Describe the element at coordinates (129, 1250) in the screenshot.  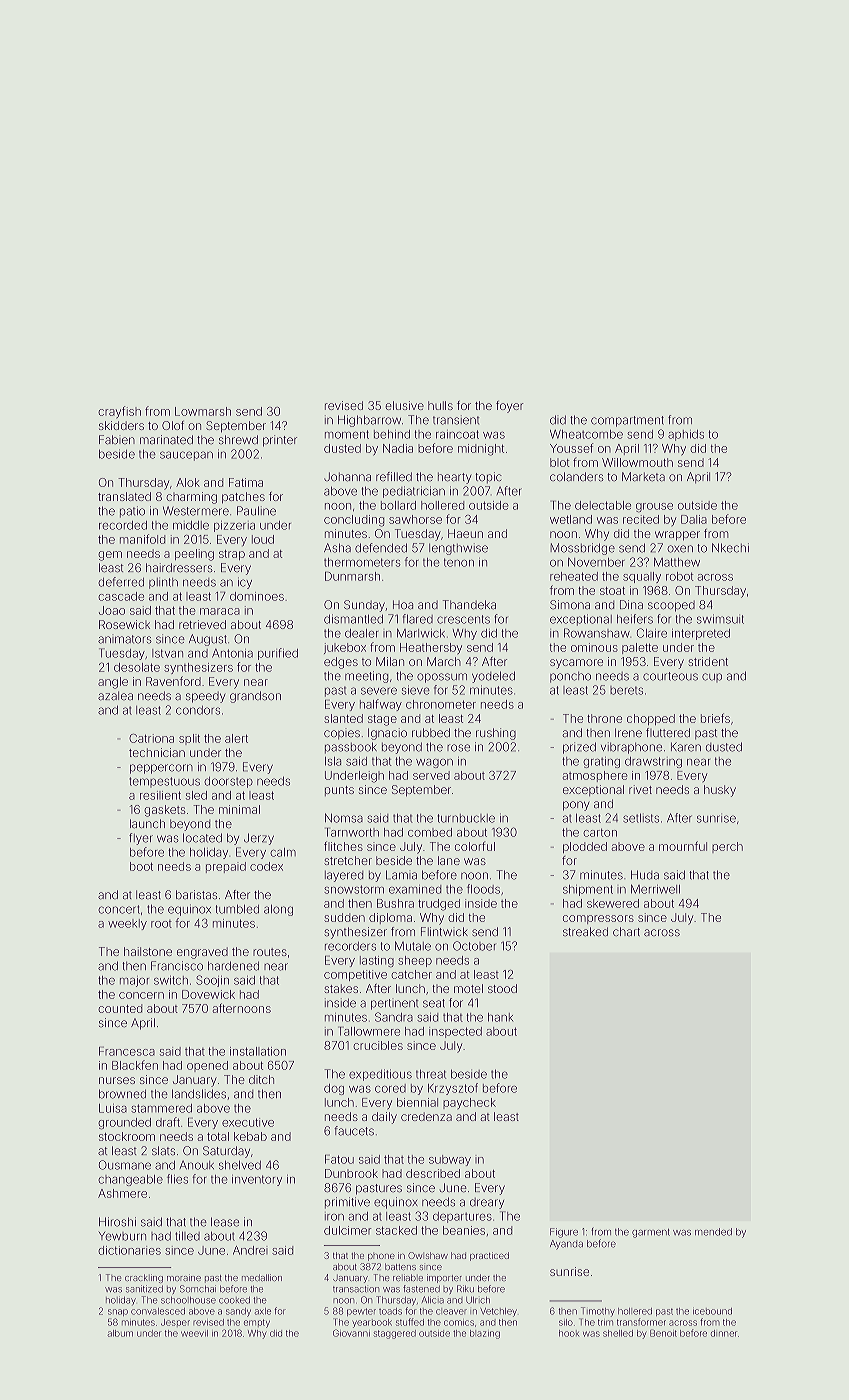
I see `dictionaries` at that location.
